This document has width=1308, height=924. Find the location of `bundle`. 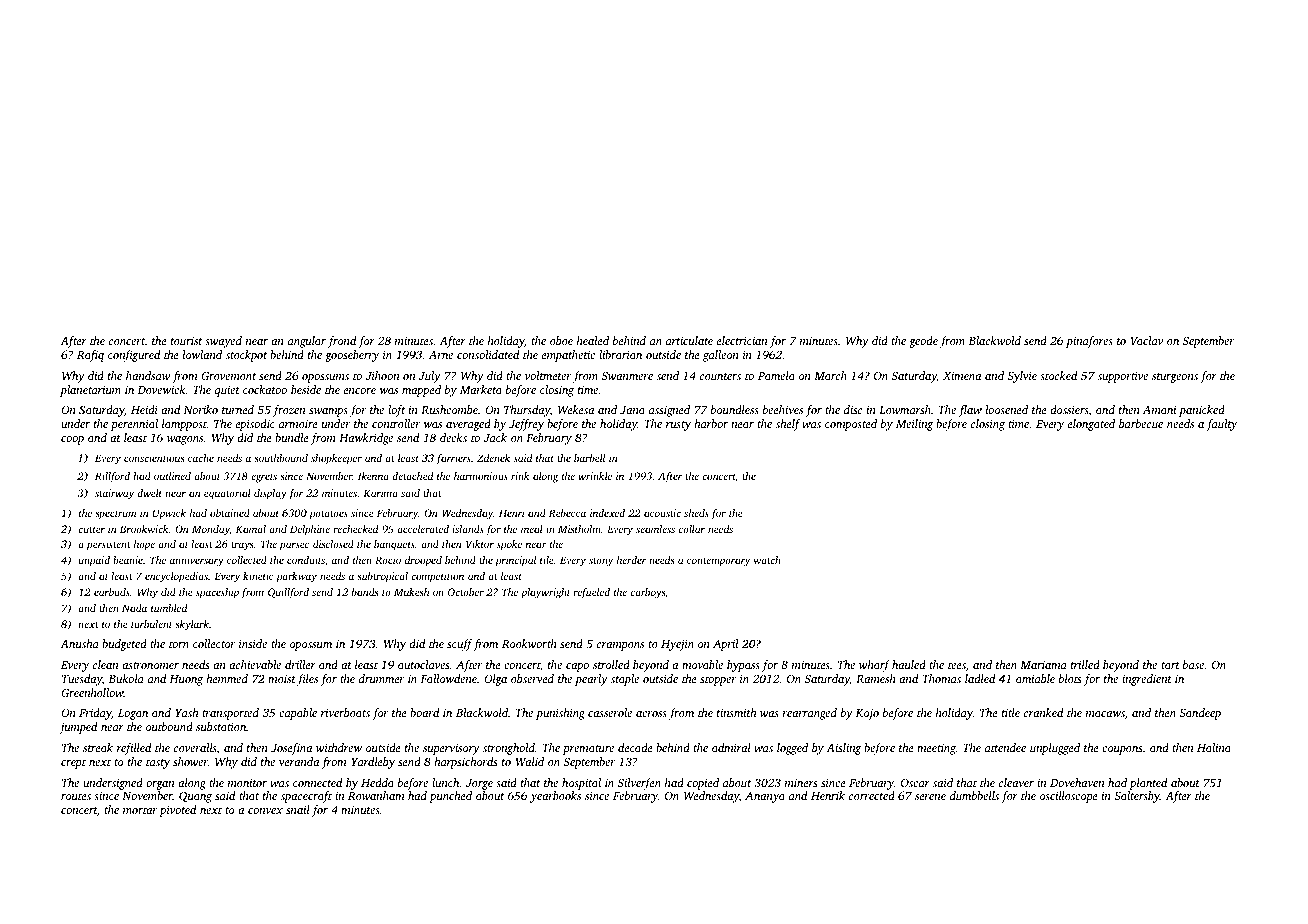

bundle is located at coordinates (292, 437).
